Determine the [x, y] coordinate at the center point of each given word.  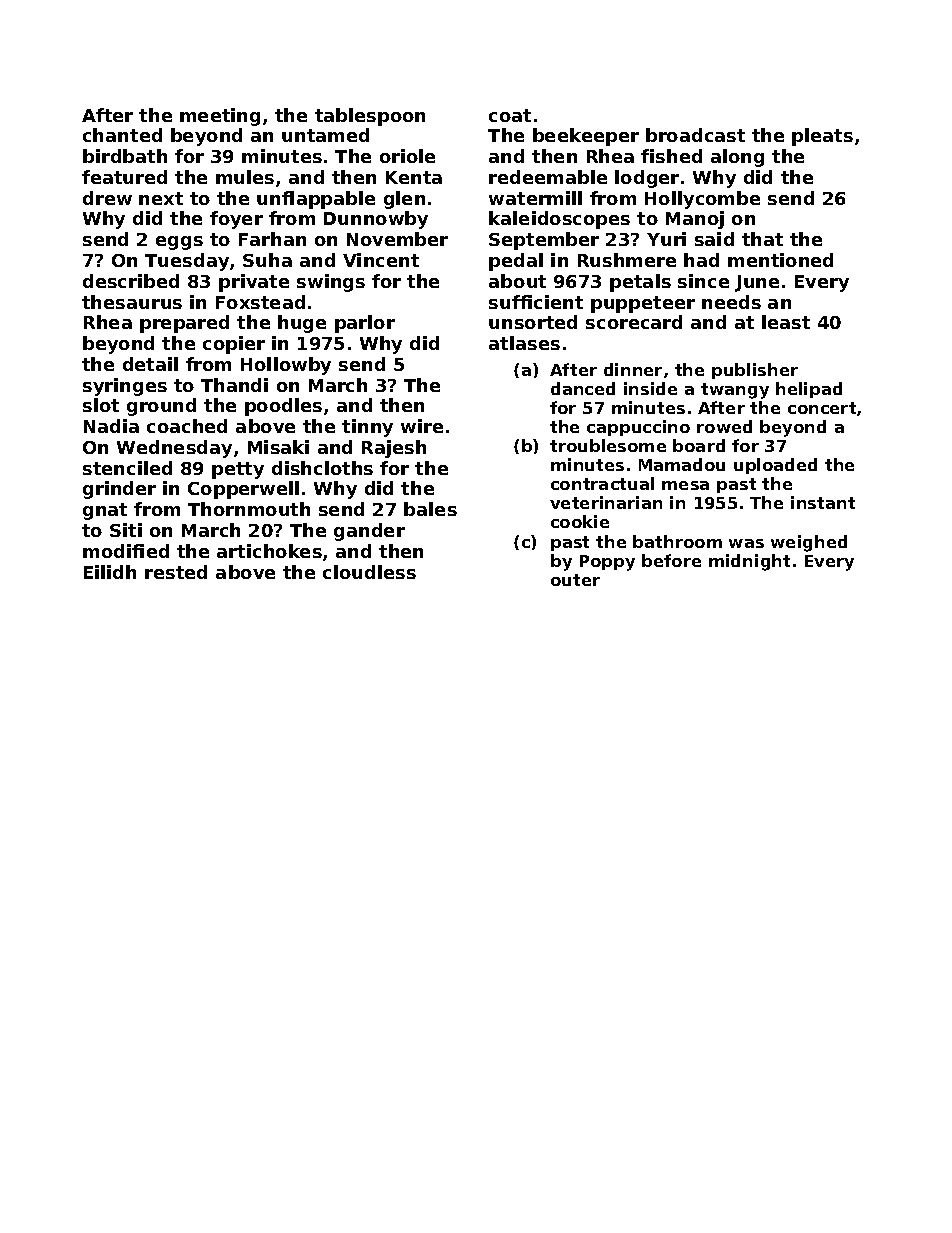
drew [107, 198]
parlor [365, 324]
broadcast [695, 135]
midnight [749, 562]
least [786, 322]
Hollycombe [702, 200]
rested [176, 572]
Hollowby [286, 366]
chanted [122, 135]
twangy [735, 391]
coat [510, 115]
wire [422, 426]
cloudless [369, 572]
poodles [283, 407]
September [544, 241]
